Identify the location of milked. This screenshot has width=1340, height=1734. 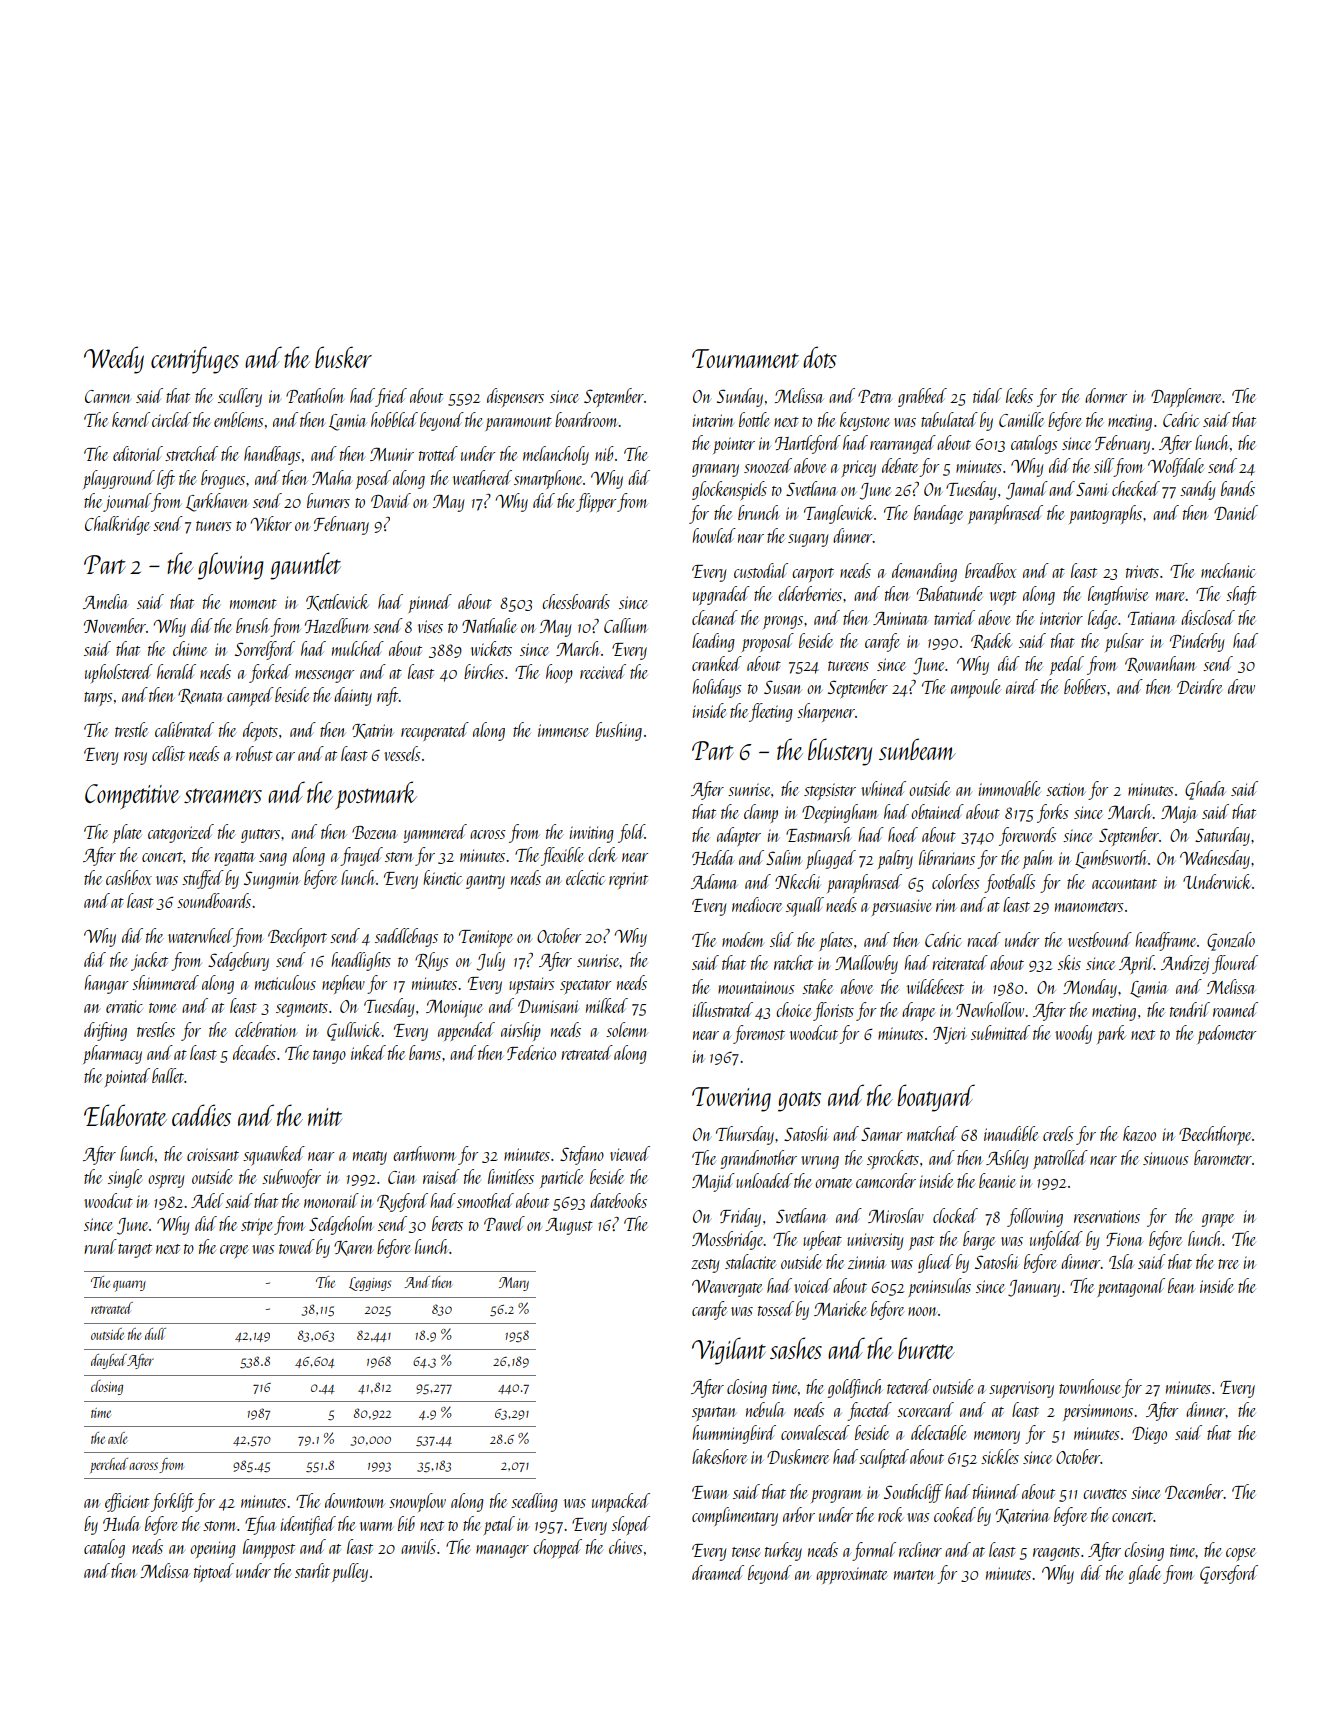
(607, 1005).
